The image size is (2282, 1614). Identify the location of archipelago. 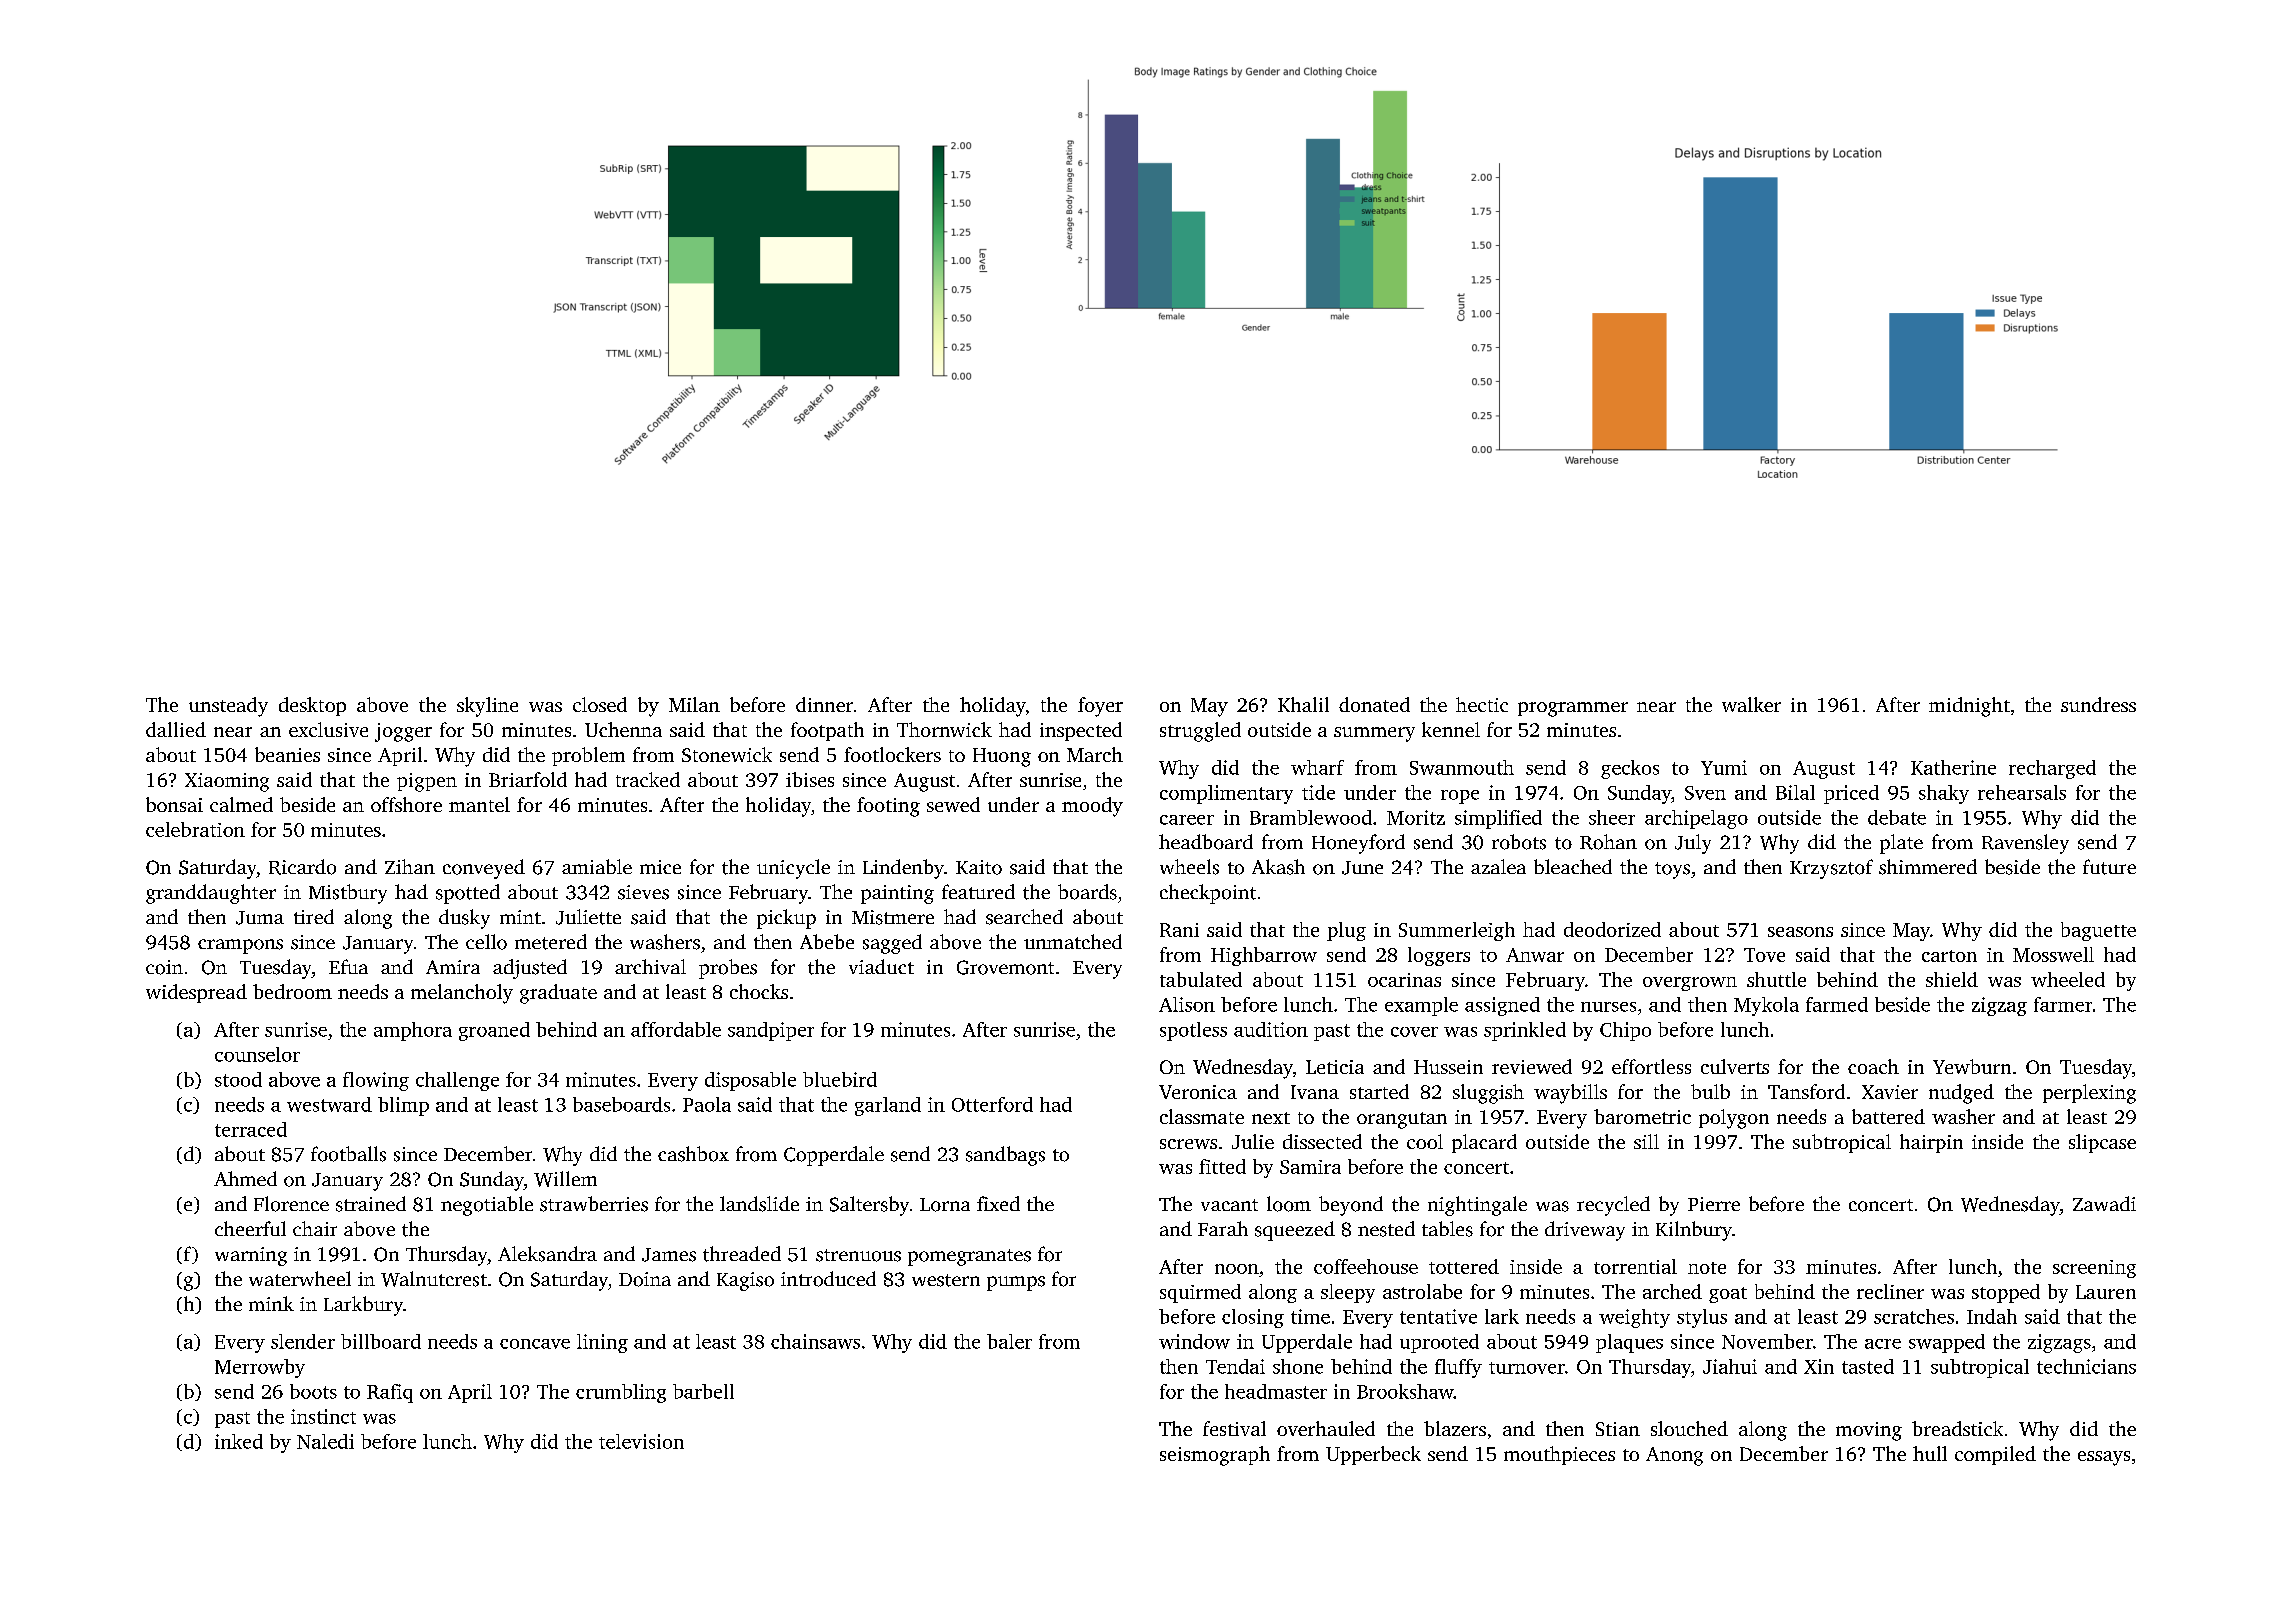
(1696, 819).
